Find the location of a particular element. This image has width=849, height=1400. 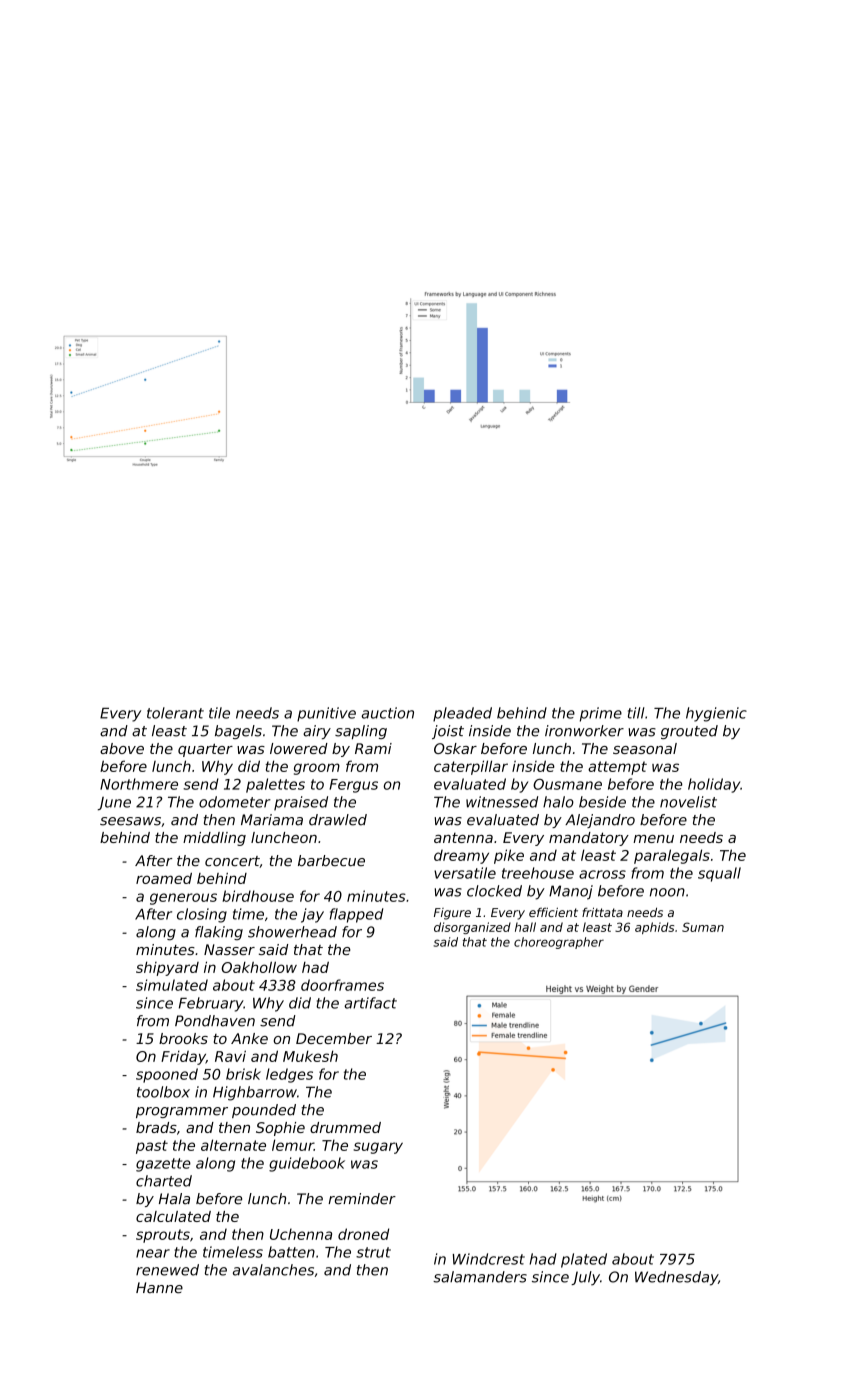

choreographer is located at coordinates (559, 943).
